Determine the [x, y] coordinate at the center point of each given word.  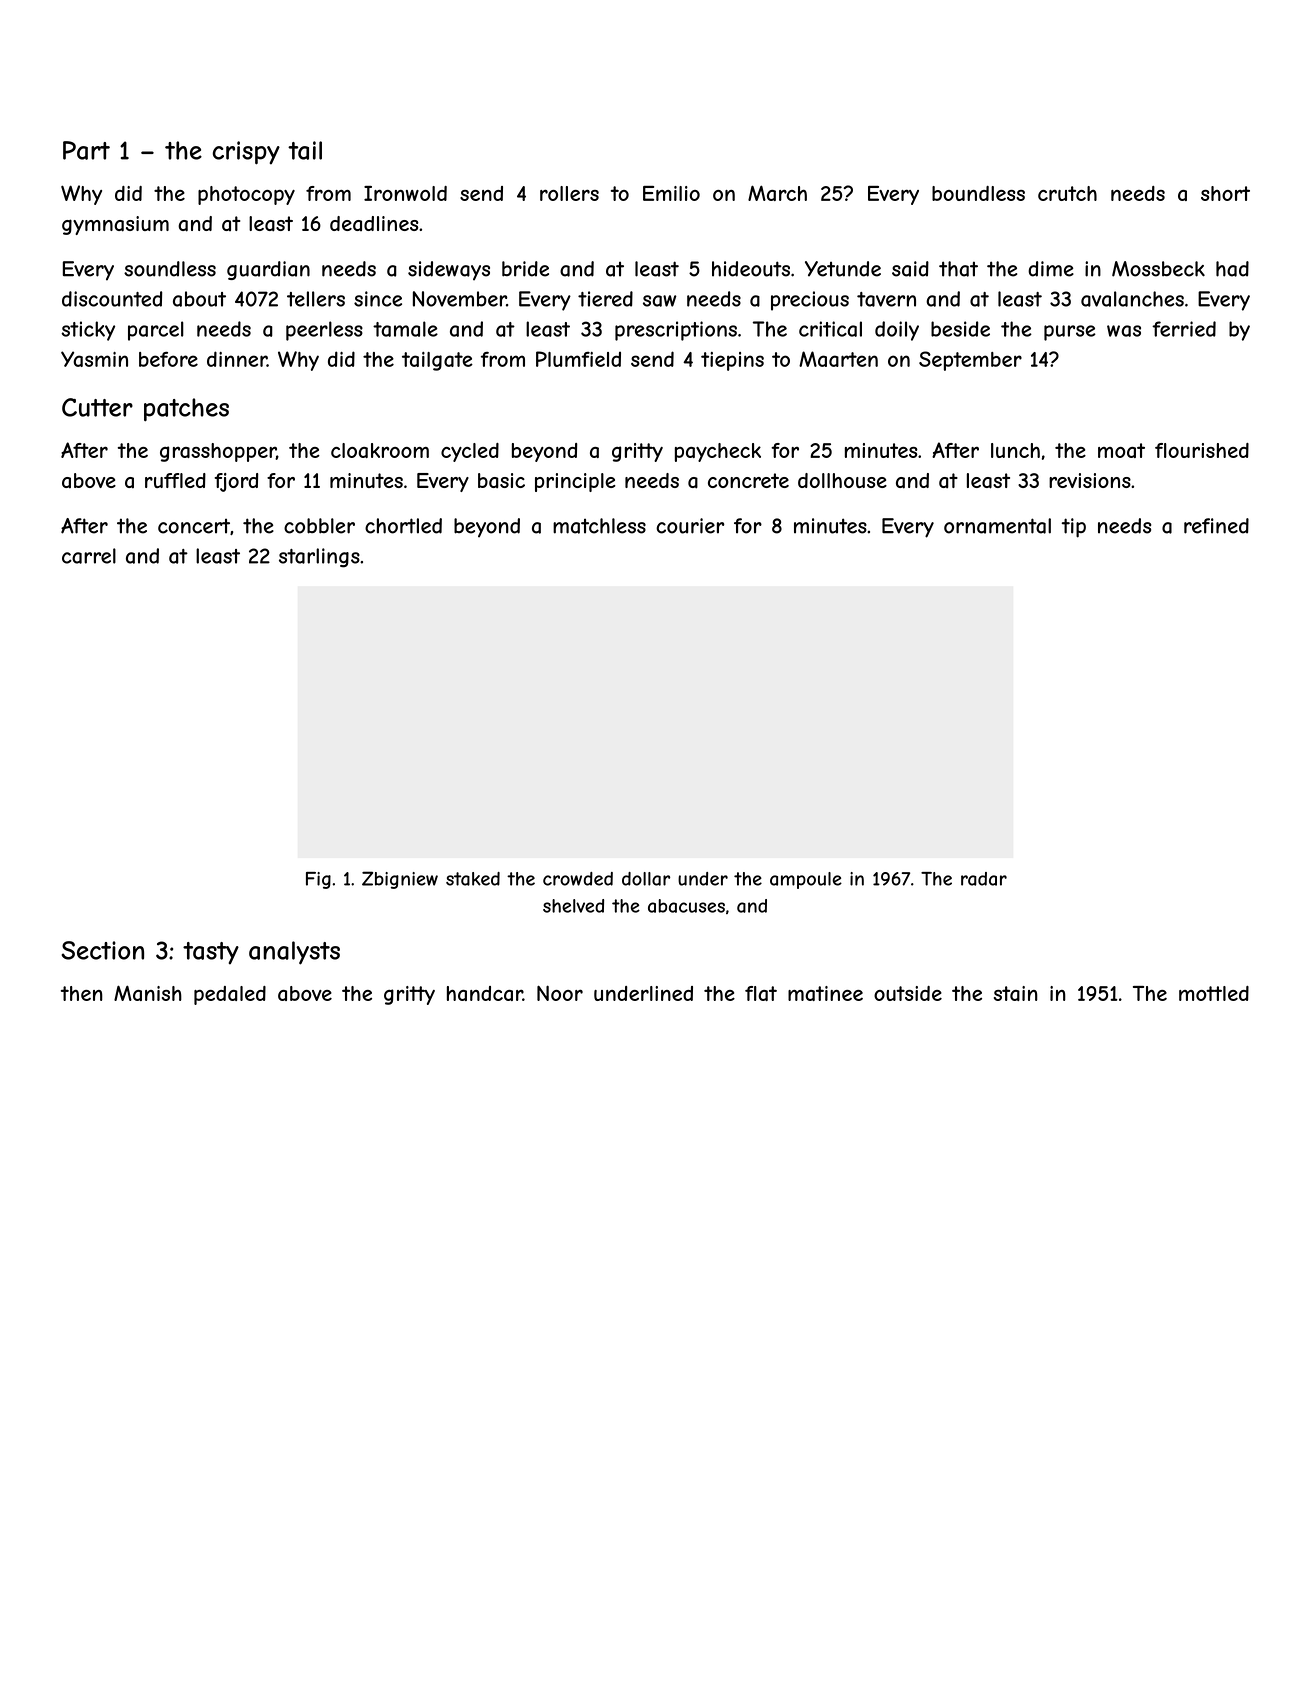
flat [761, 993]
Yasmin [94, 359]
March [777, 193]
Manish [148, 993]
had [1232, 269]
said [910, 269]
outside [908, 993]
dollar [646, 879]
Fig [318, 880]
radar [984, 879]
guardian [268, 270]
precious [810, 301]
